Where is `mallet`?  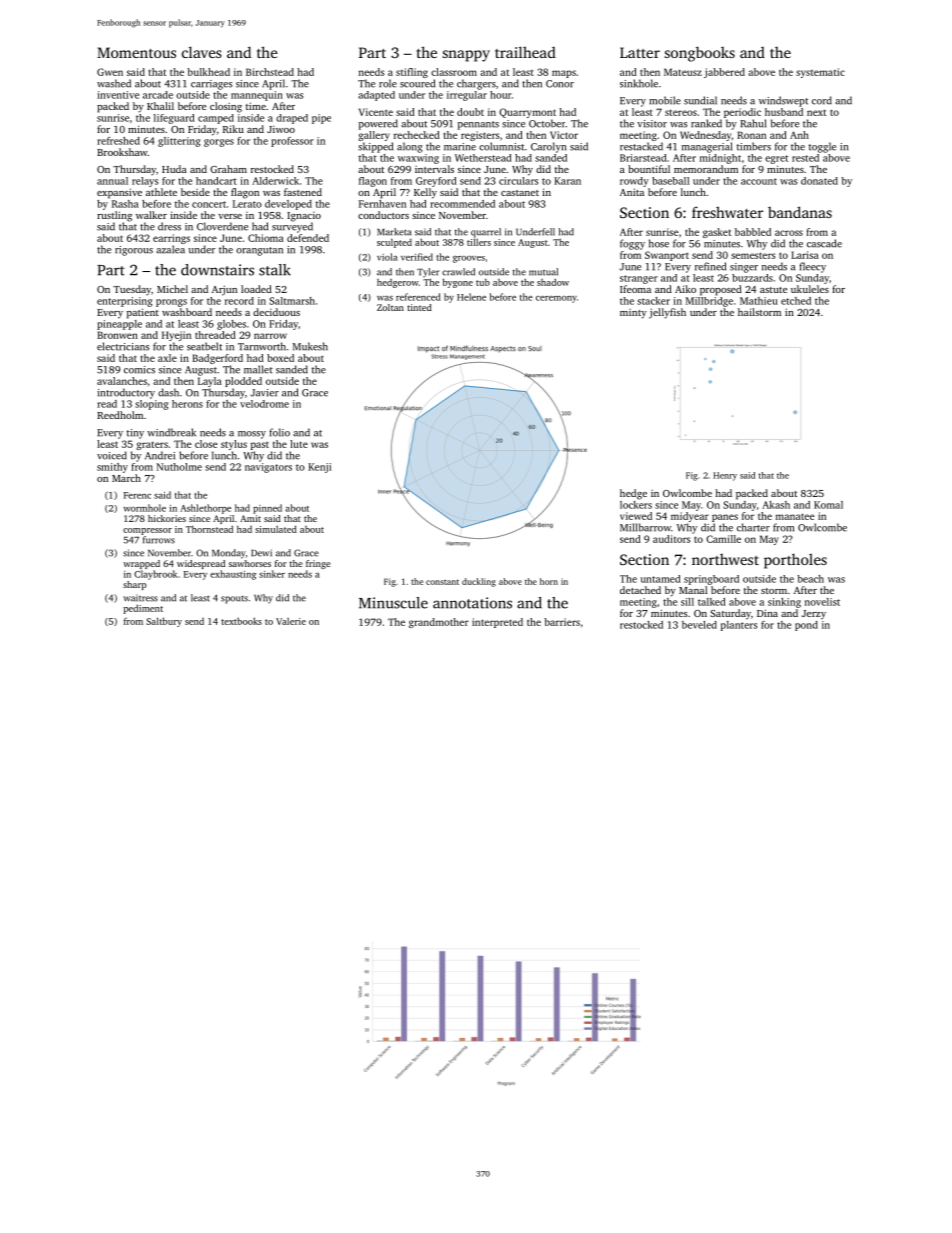
mallet is located at coordinates (258, 369).
